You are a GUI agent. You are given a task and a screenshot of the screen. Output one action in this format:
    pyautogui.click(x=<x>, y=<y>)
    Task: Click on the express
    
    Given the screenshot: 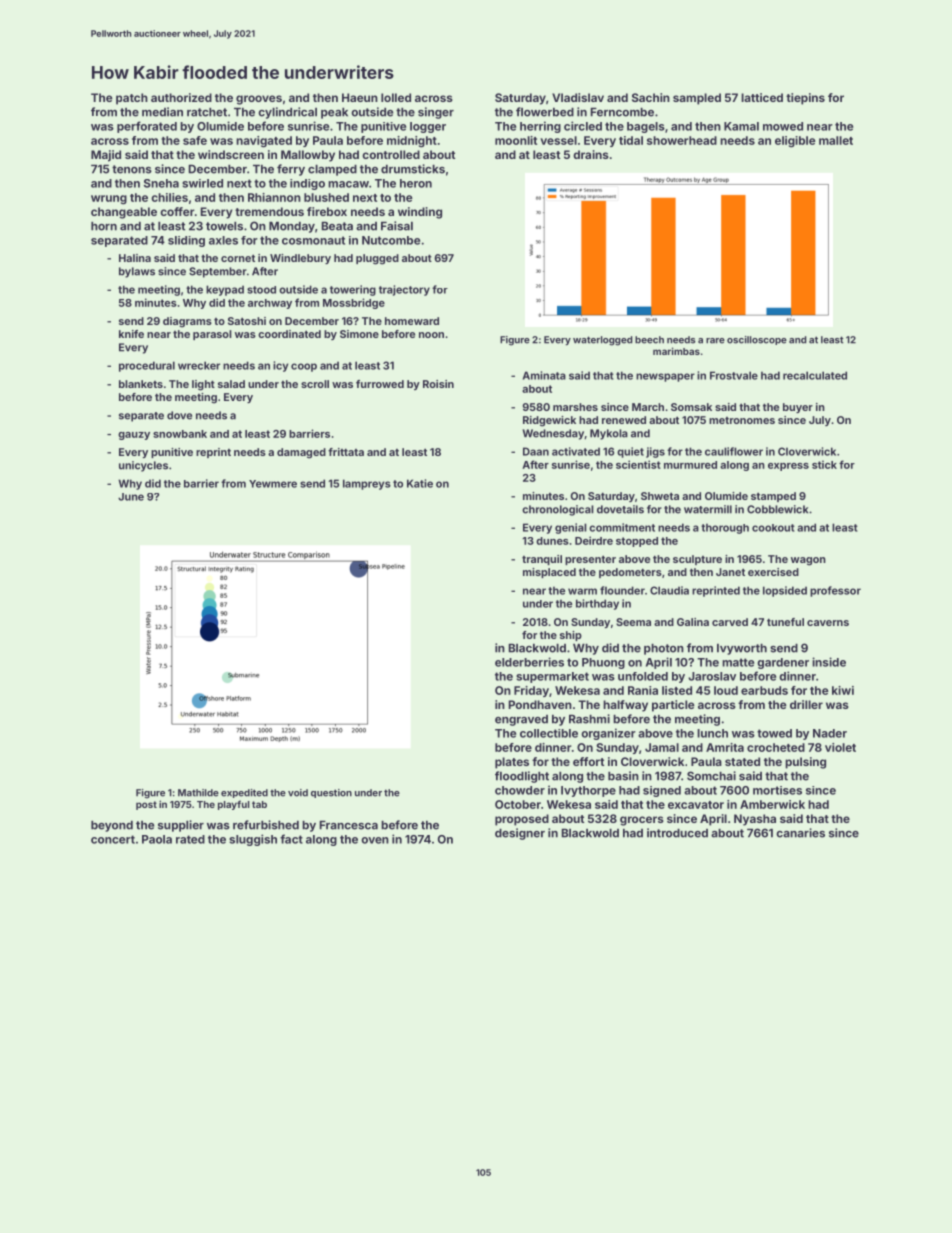 What is the action you would take?
    pyautogui.click(x=788, y=467)
